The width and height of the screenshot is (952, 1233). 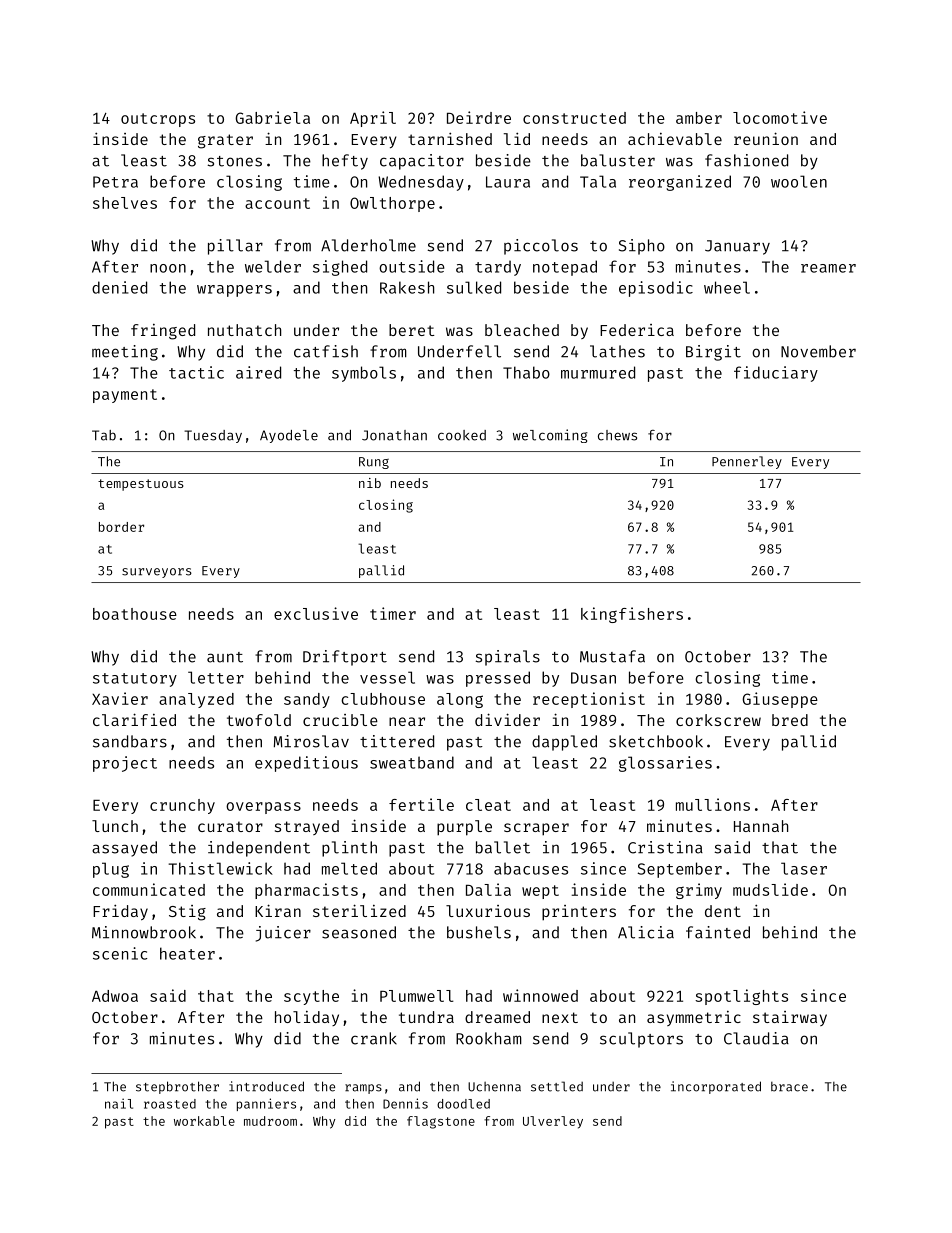 I want to click on shelves, so click(x=125, y=203).
